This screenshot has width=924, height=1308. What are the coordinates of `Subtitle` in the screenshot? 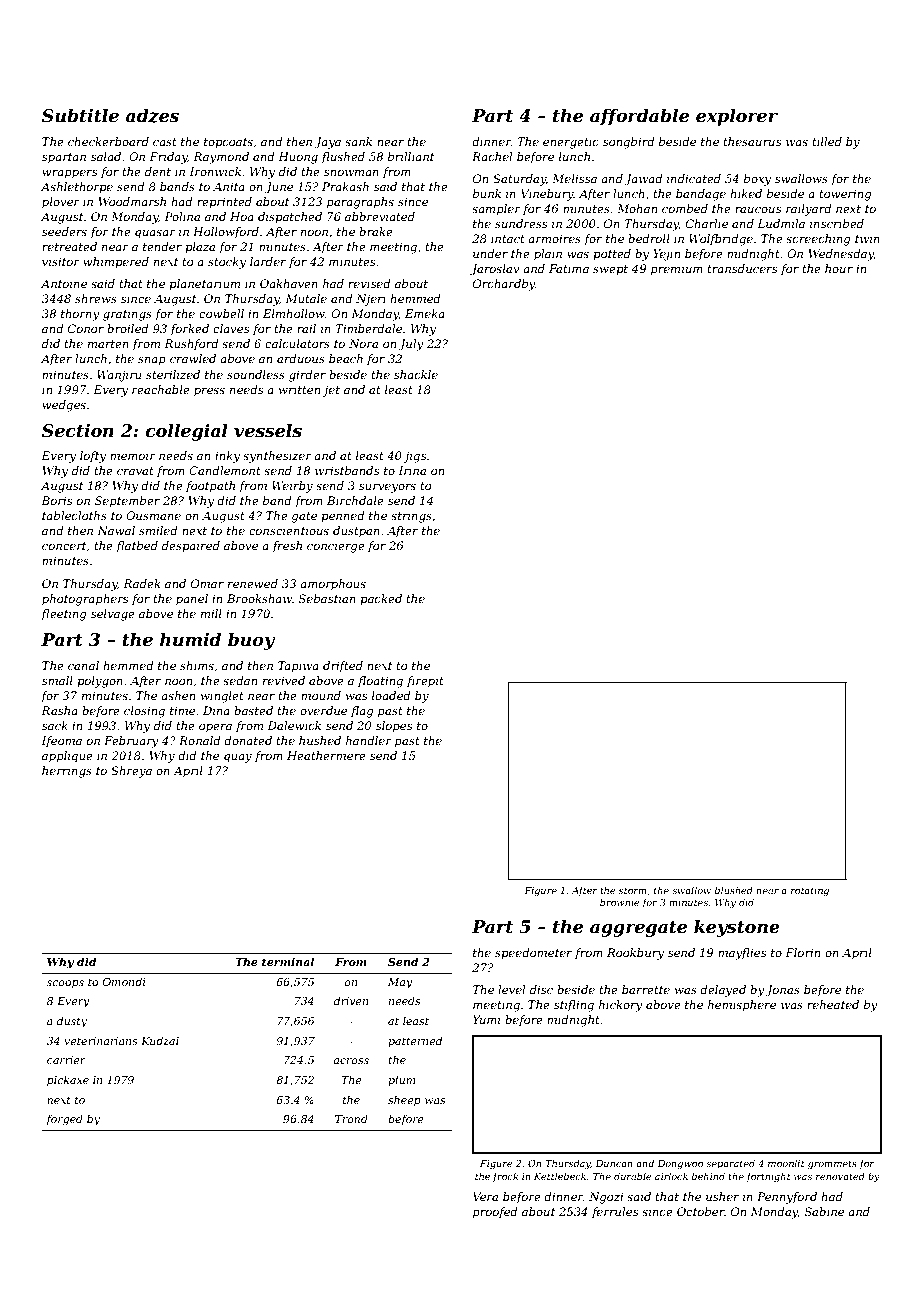 It's located at (80, 116).
